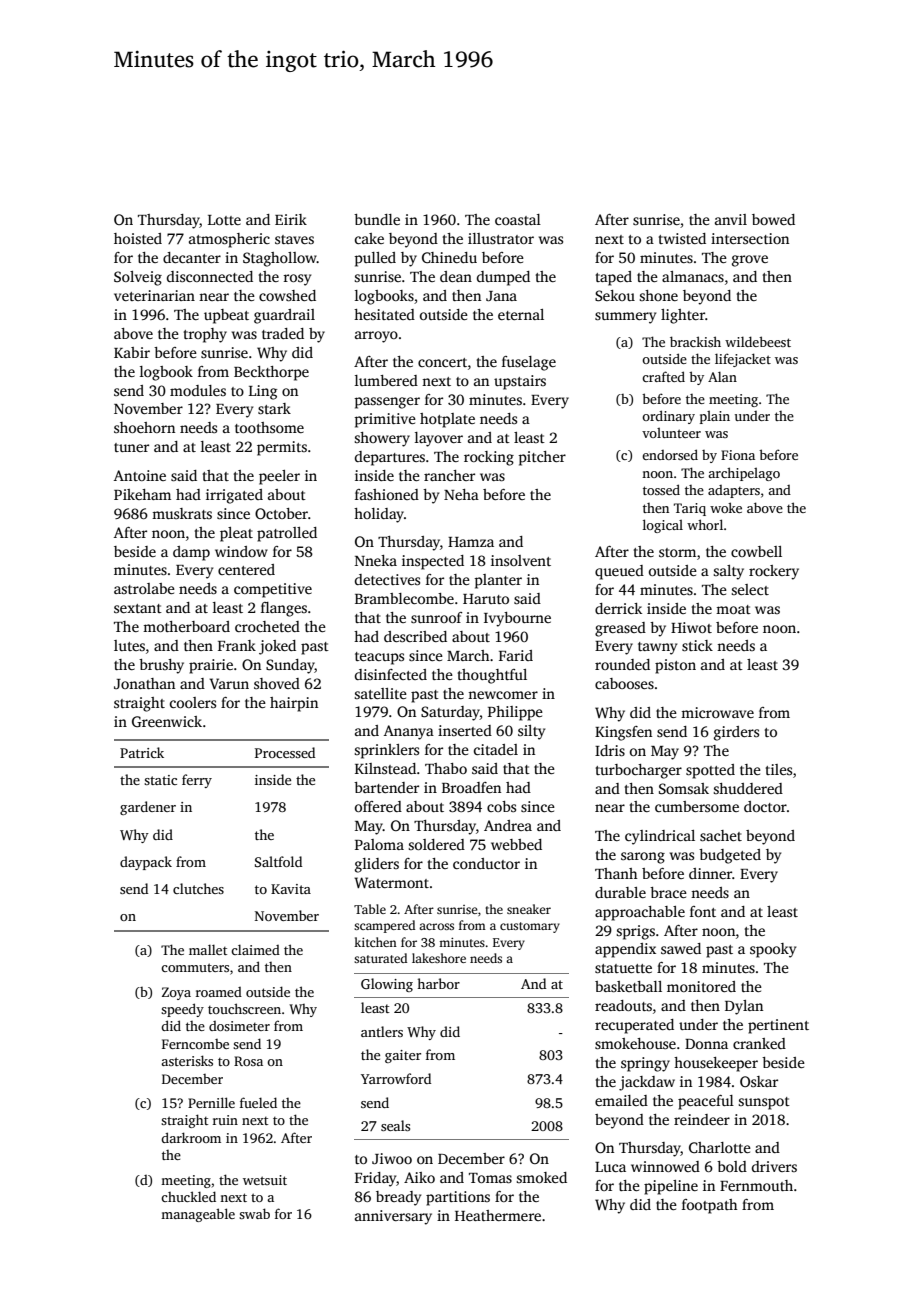  Describe the element at coordinates (639, 771) in the image. I see `turbocharger` at that location.
